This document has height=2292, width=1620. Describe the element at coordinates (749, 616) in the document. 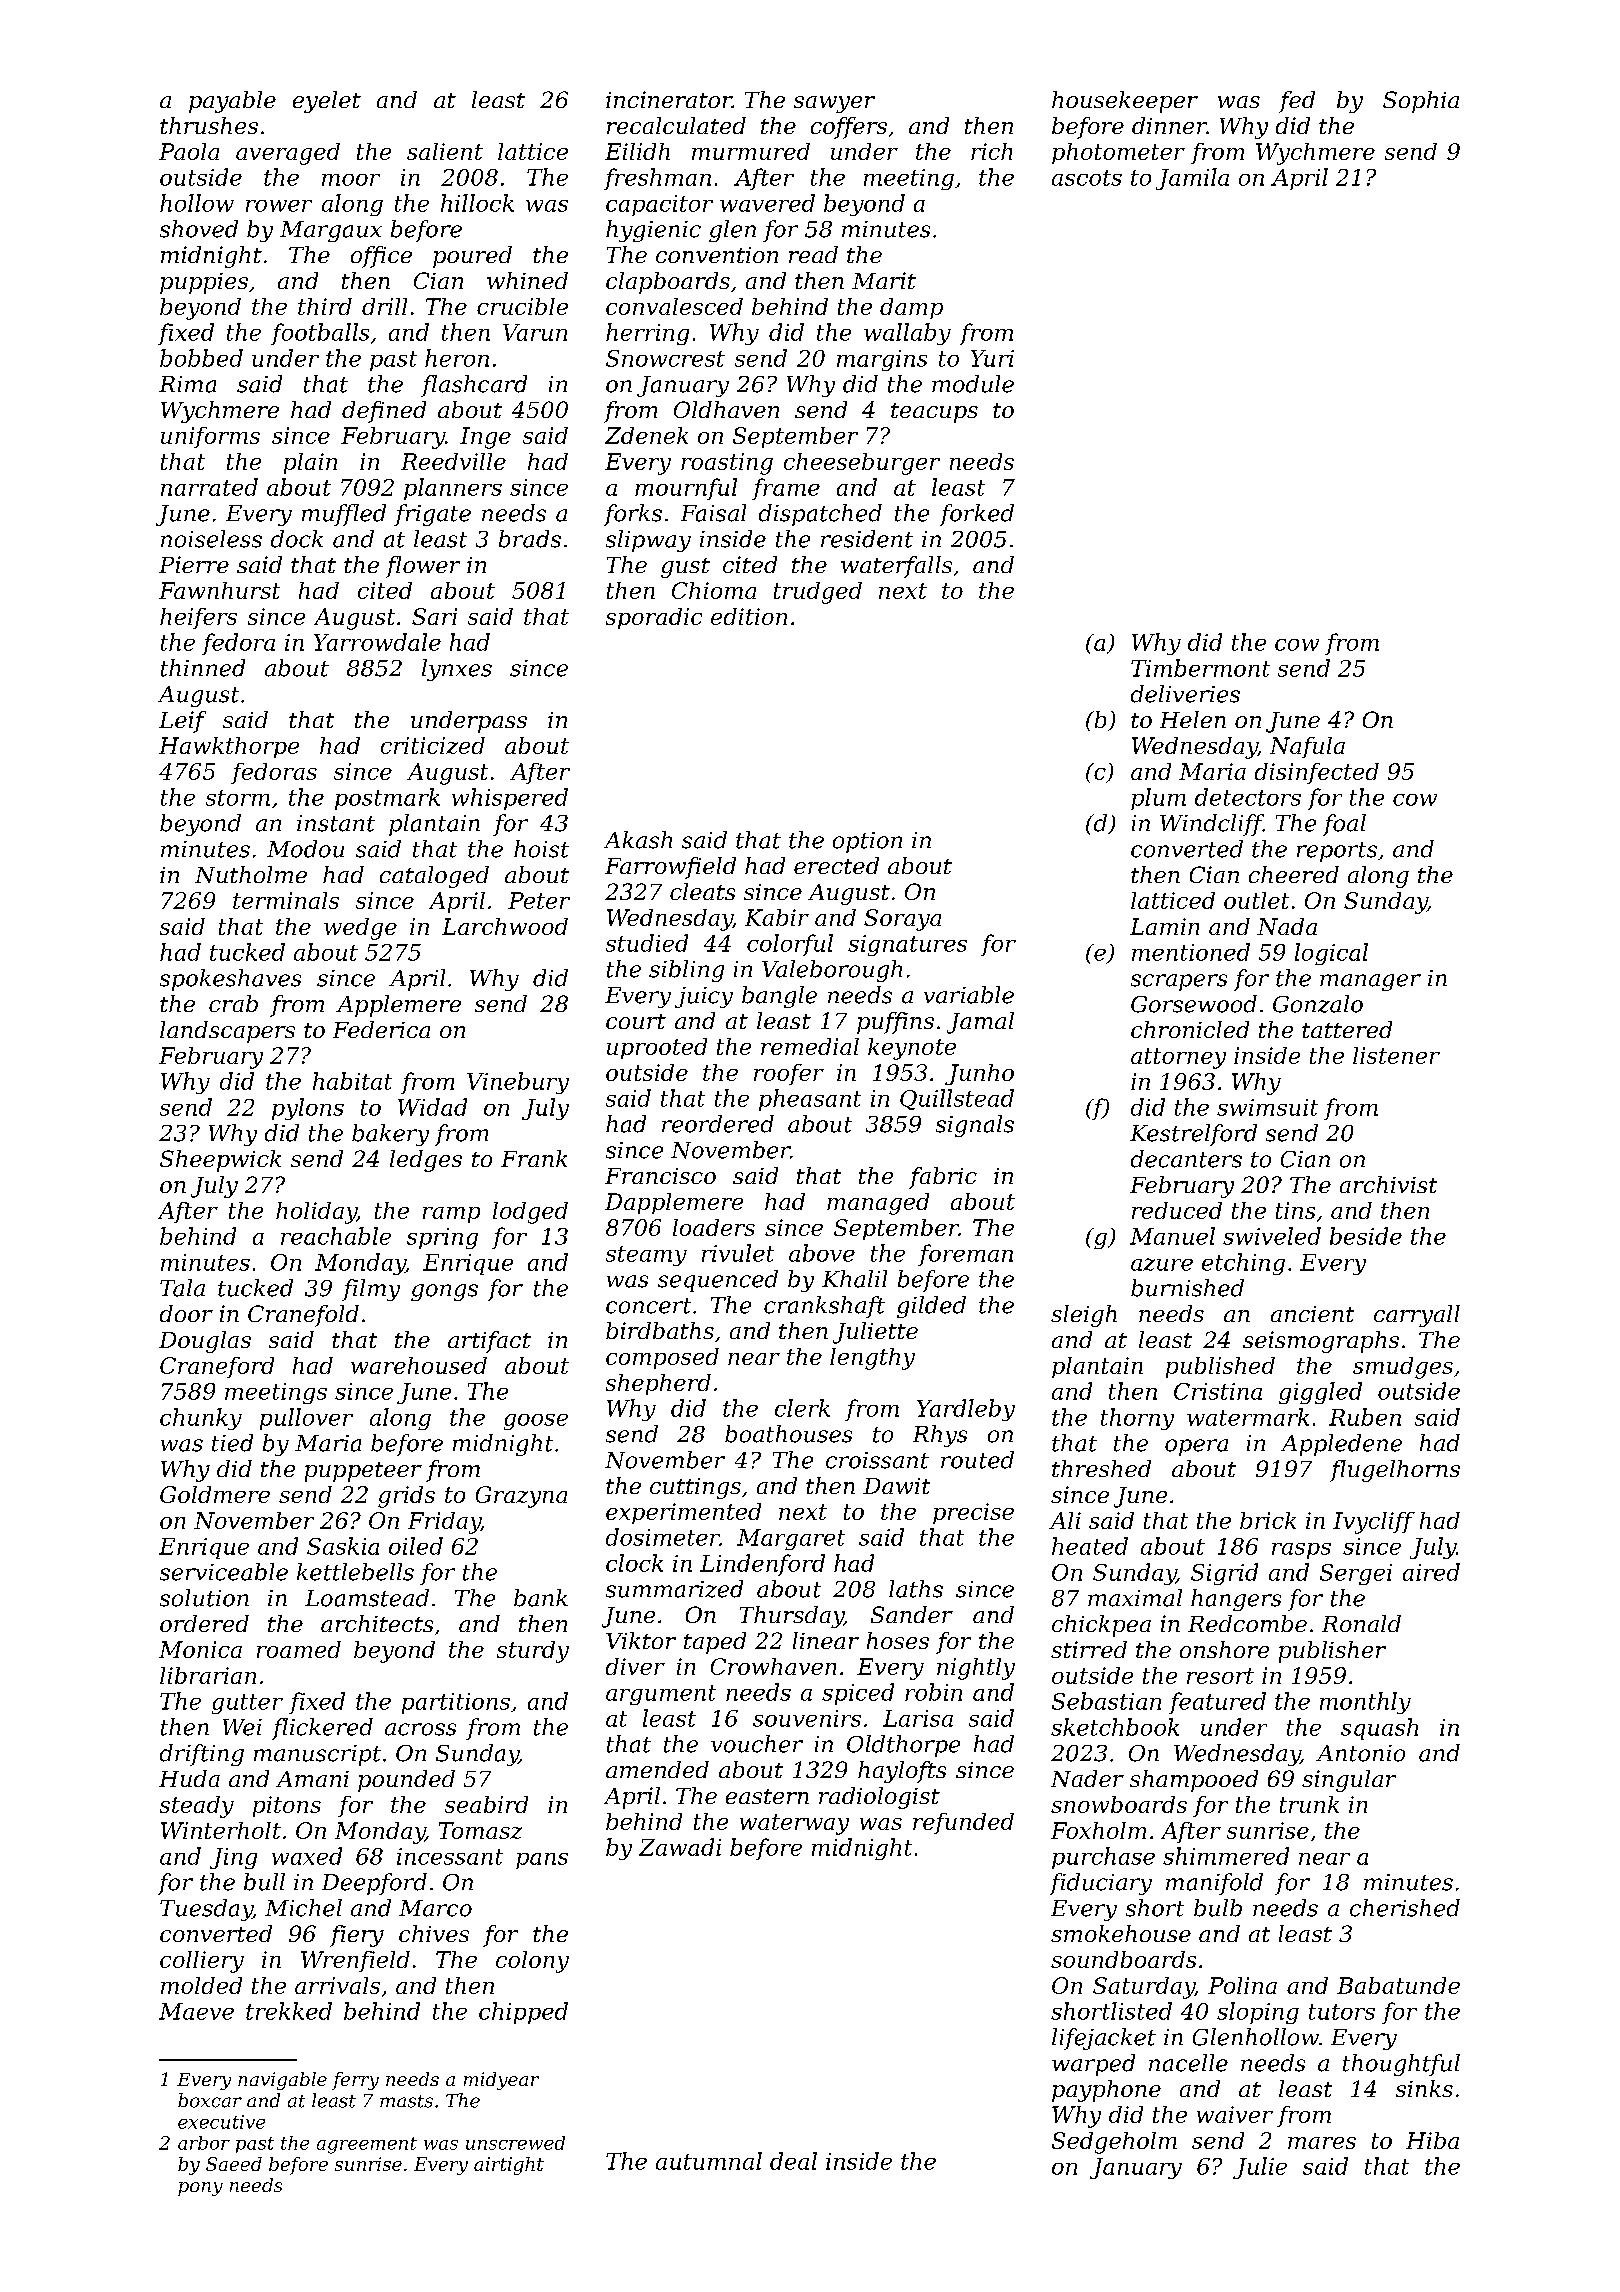

I see `edition` at that location.
